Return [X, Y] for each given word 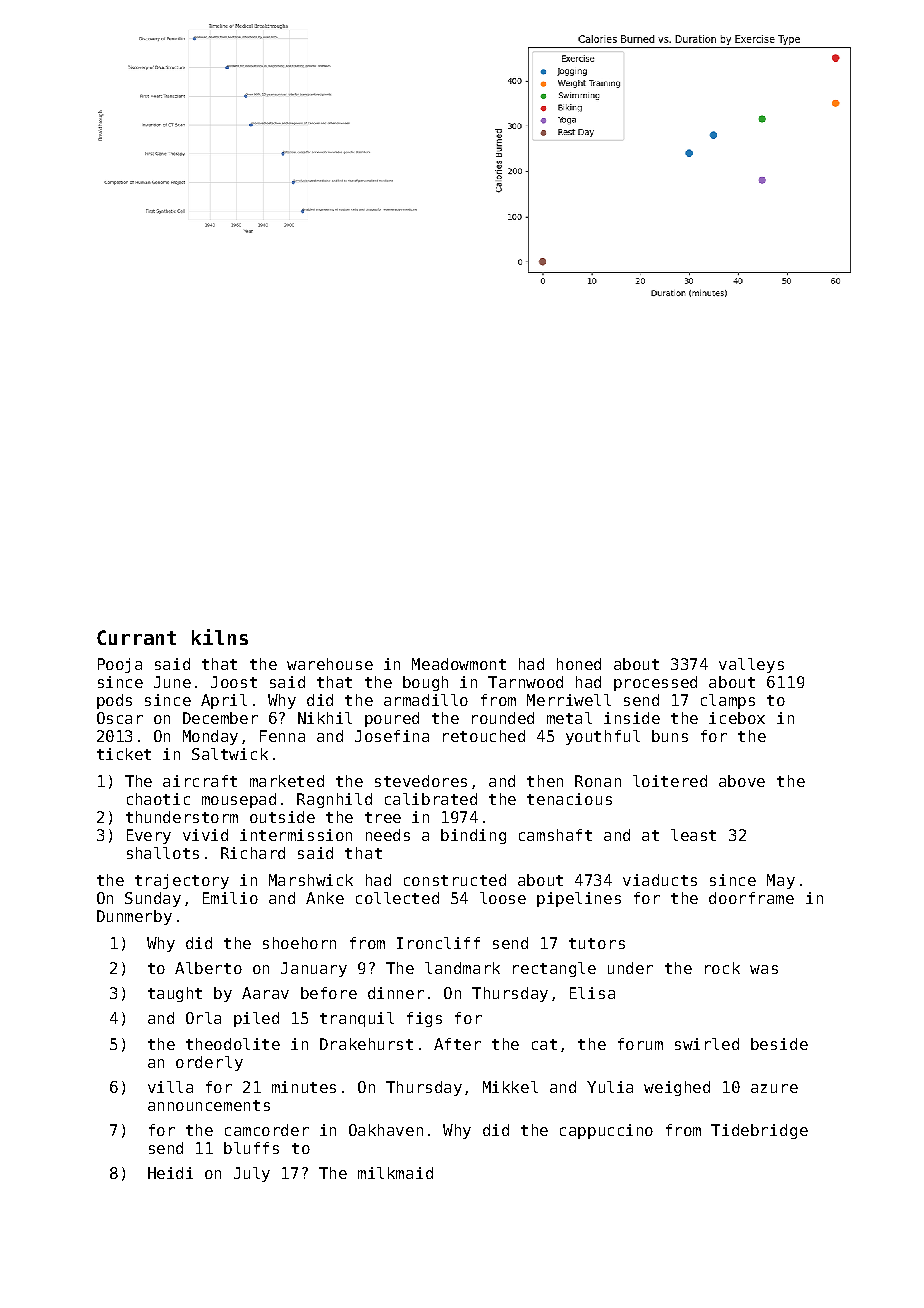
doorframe [751, 898]
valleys [751, 665]
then [545, 781]
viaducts [660, 880]
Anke [325, 898]
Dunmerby [134, 917]
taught [175, 994]
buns [670, 736]
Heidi [170, 1173]
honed [579, 664]
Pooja [120, 665]
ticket [124, 754]
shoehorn [299, 943]
